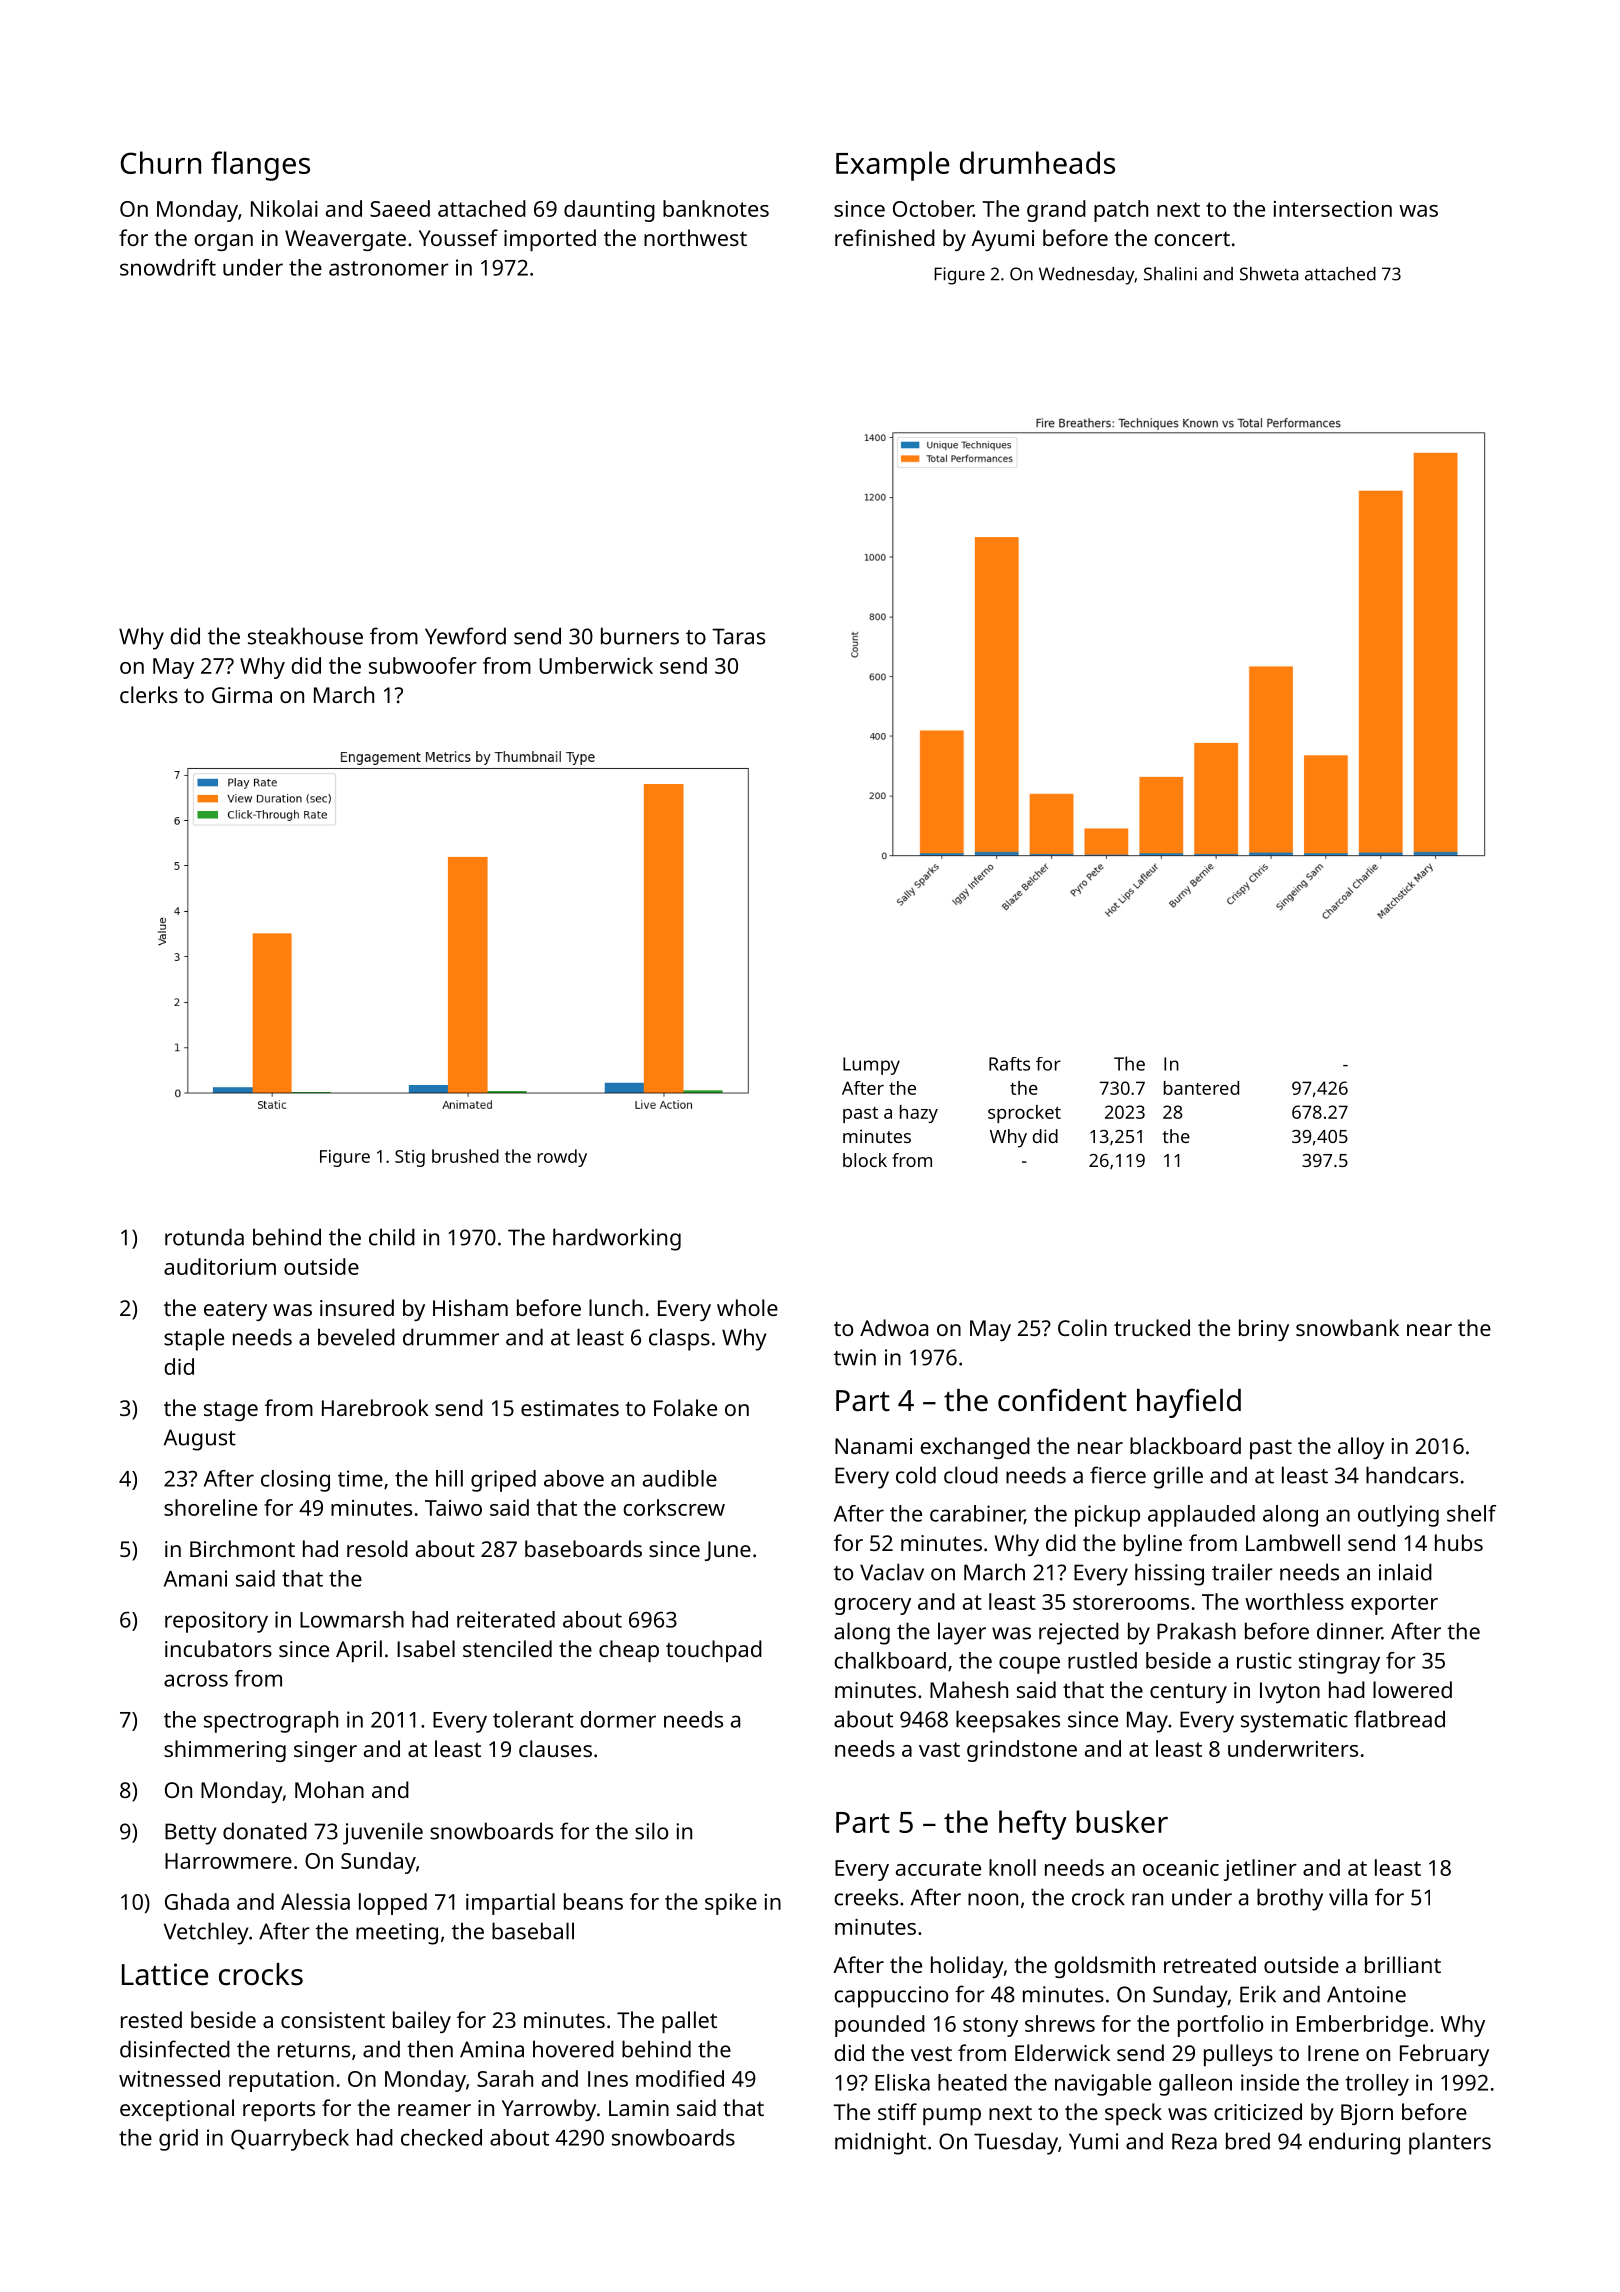 Image resolution: width=1620 pixels, height=2292 pixels. Describe the element at coordinates (885, 237) in the page. I see `refinished` at that location.
